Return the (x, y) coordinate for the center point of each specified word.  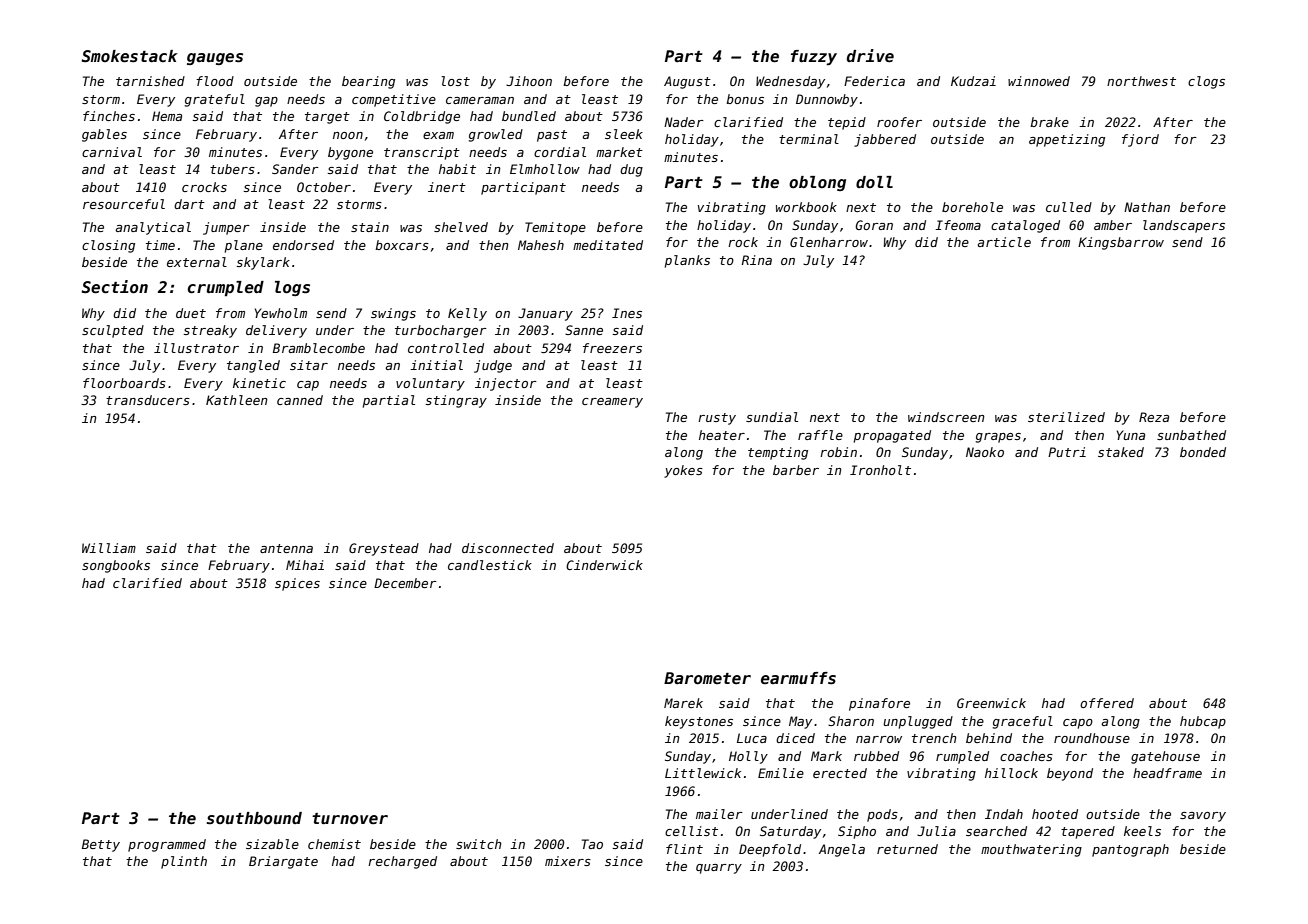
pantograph (1130, 850)
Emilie (781, 773)
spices (297, 584)
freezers (612, 348)
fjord (1140, 140)
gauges (215, 59)
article (1004, 242)
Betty (101, 845)
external (197, 262)
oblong (817, 183)
